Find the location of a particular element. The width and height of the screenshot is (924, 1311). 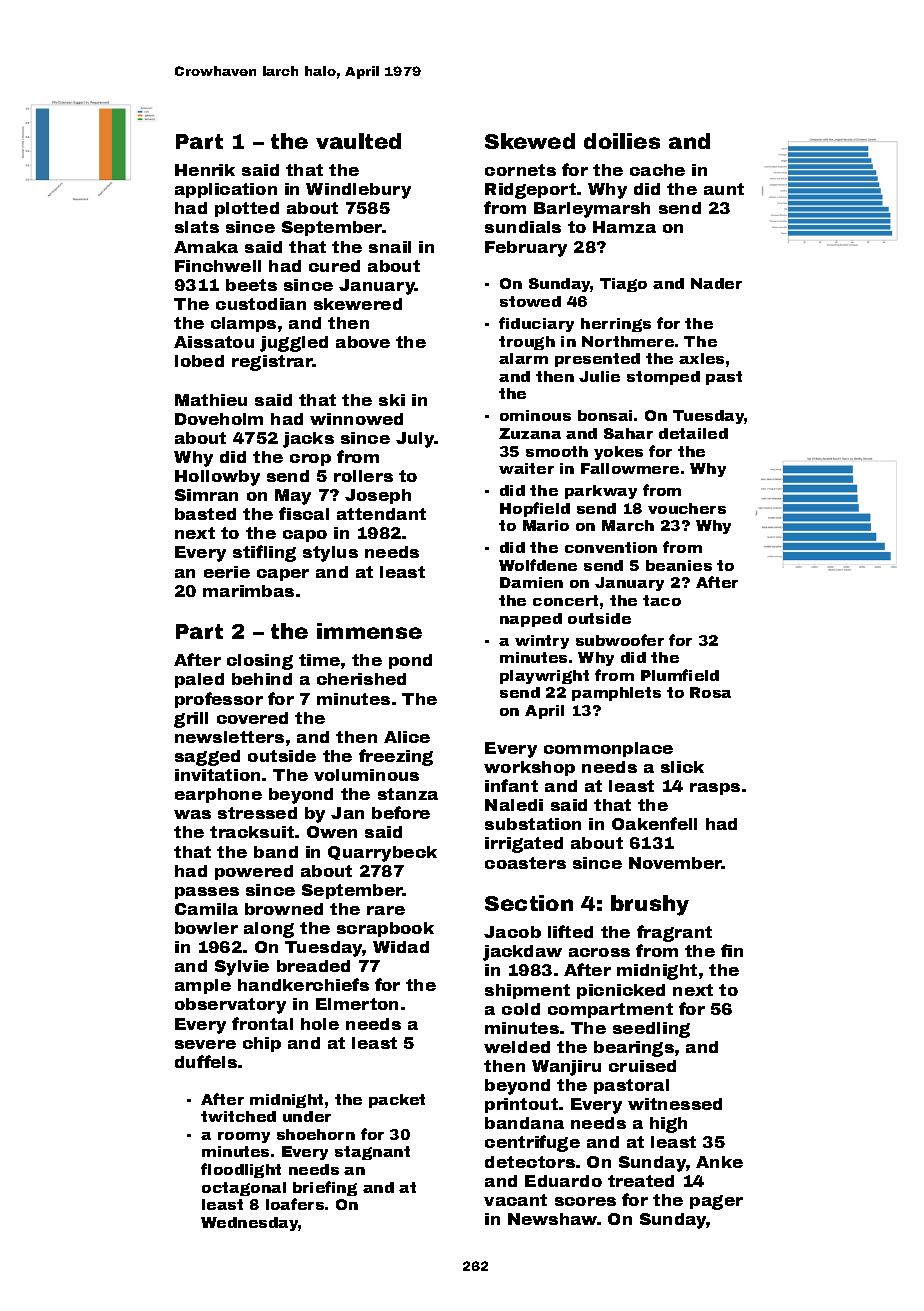

Henrik is located at coordinates (205, 170).
